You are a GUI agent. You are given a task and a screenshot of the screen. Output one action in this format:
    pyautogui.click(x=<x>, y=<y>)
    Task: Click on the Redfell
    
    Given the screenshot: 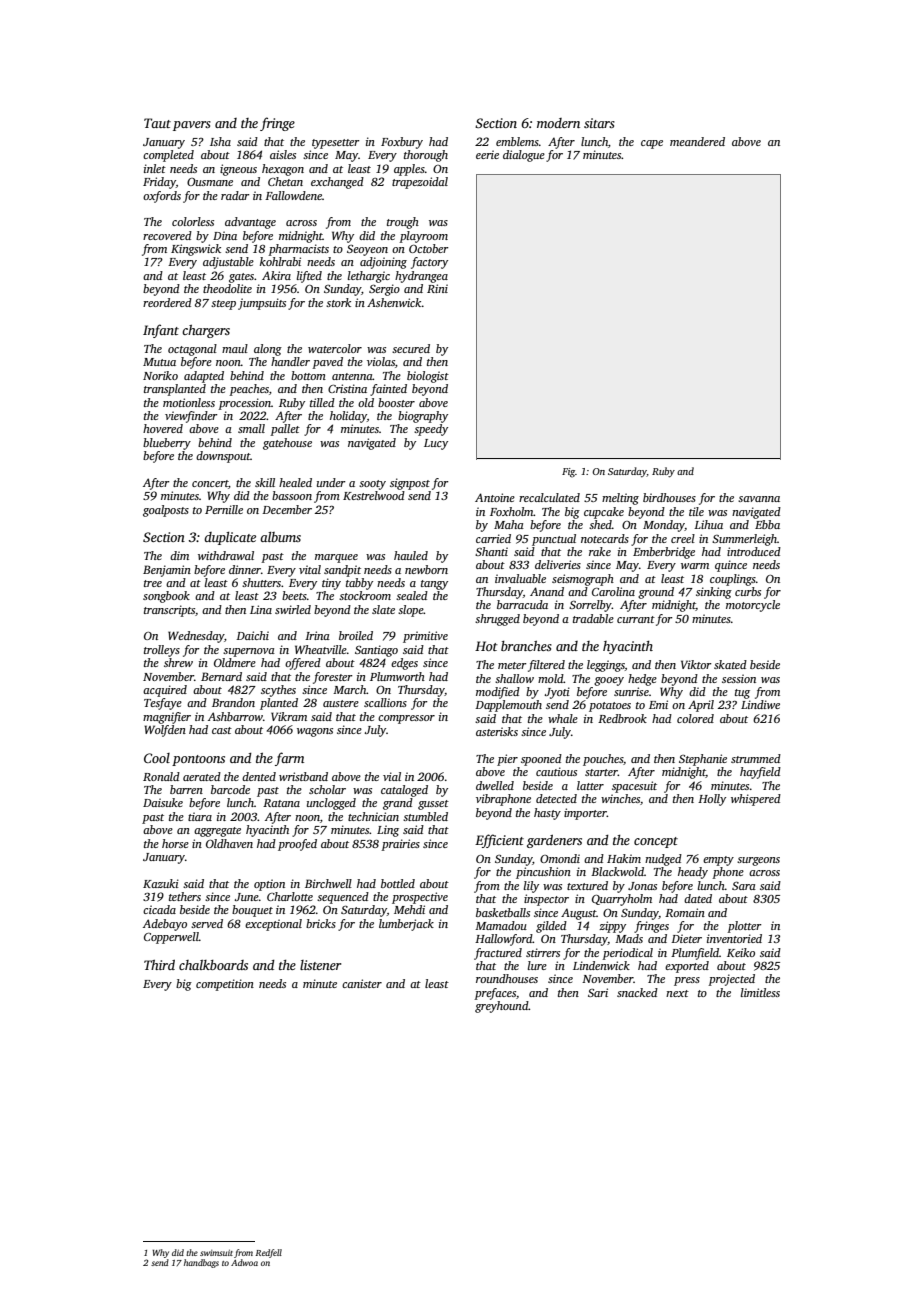 What is the action you would take?
    pyautogui.click(x=268, y=1253)
